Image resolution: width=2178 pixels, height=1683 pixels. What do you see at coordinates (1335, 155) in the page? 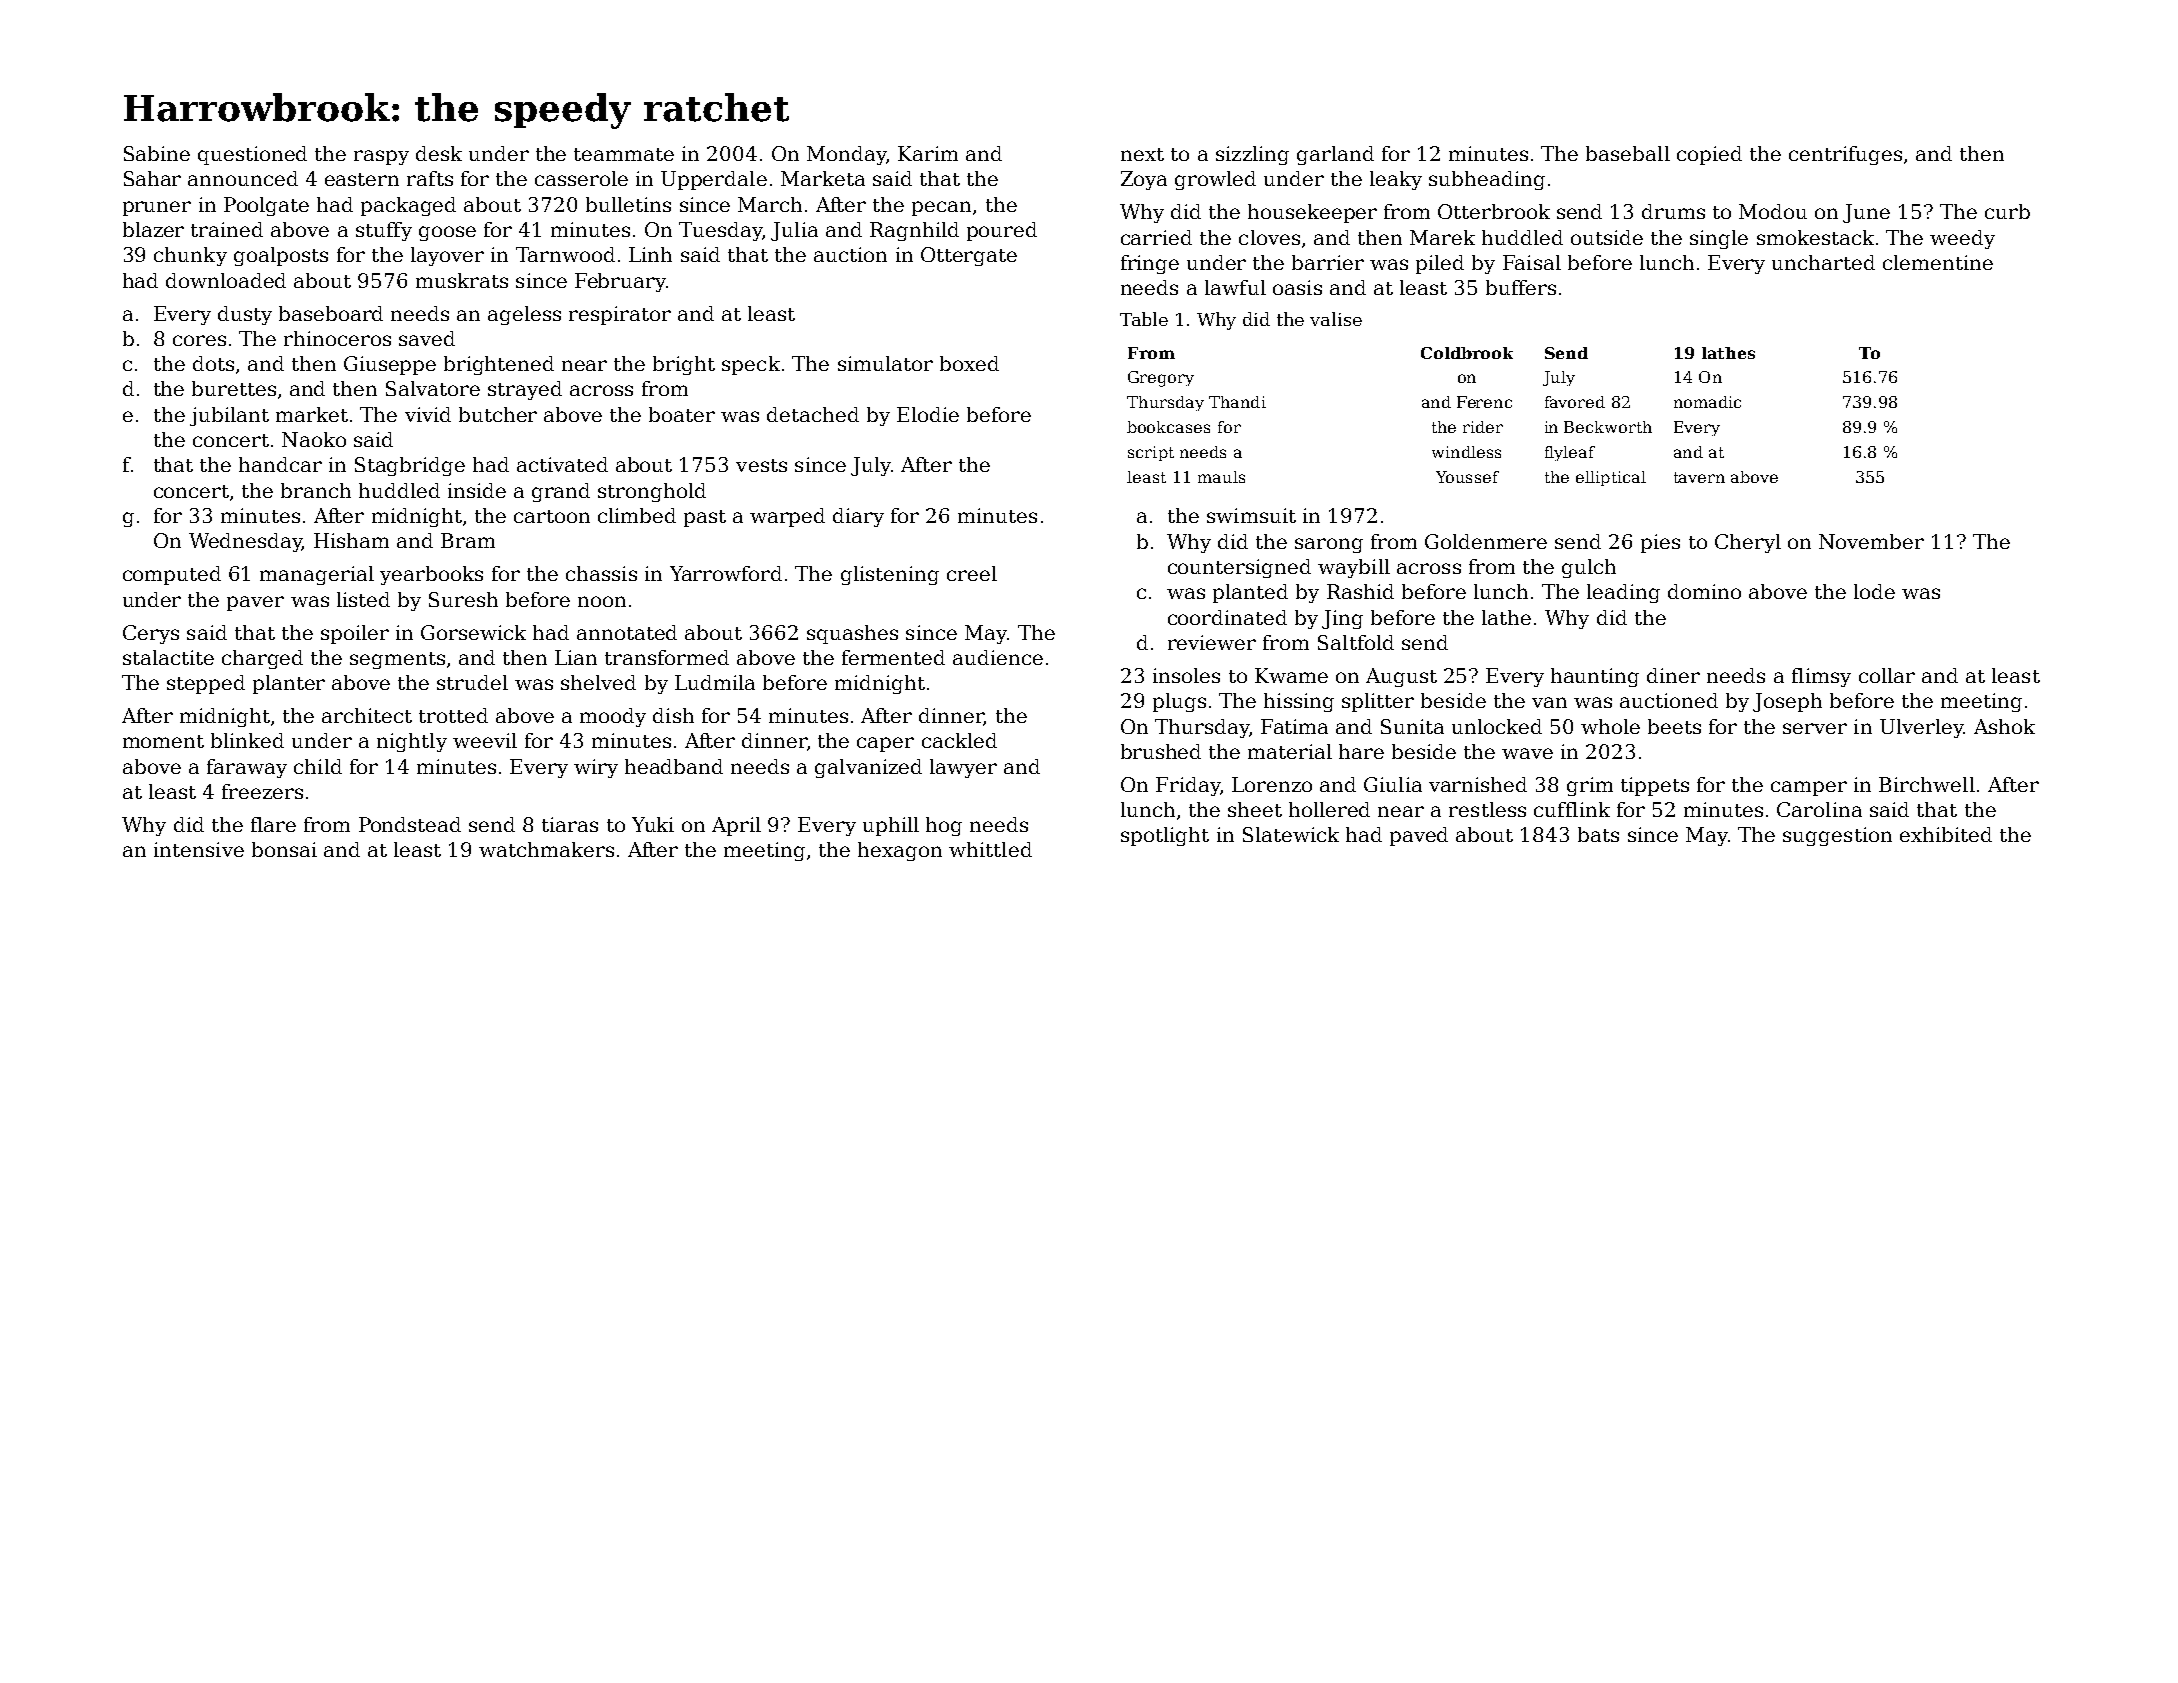
I see `garland` at bounding box center [1335, 155].
